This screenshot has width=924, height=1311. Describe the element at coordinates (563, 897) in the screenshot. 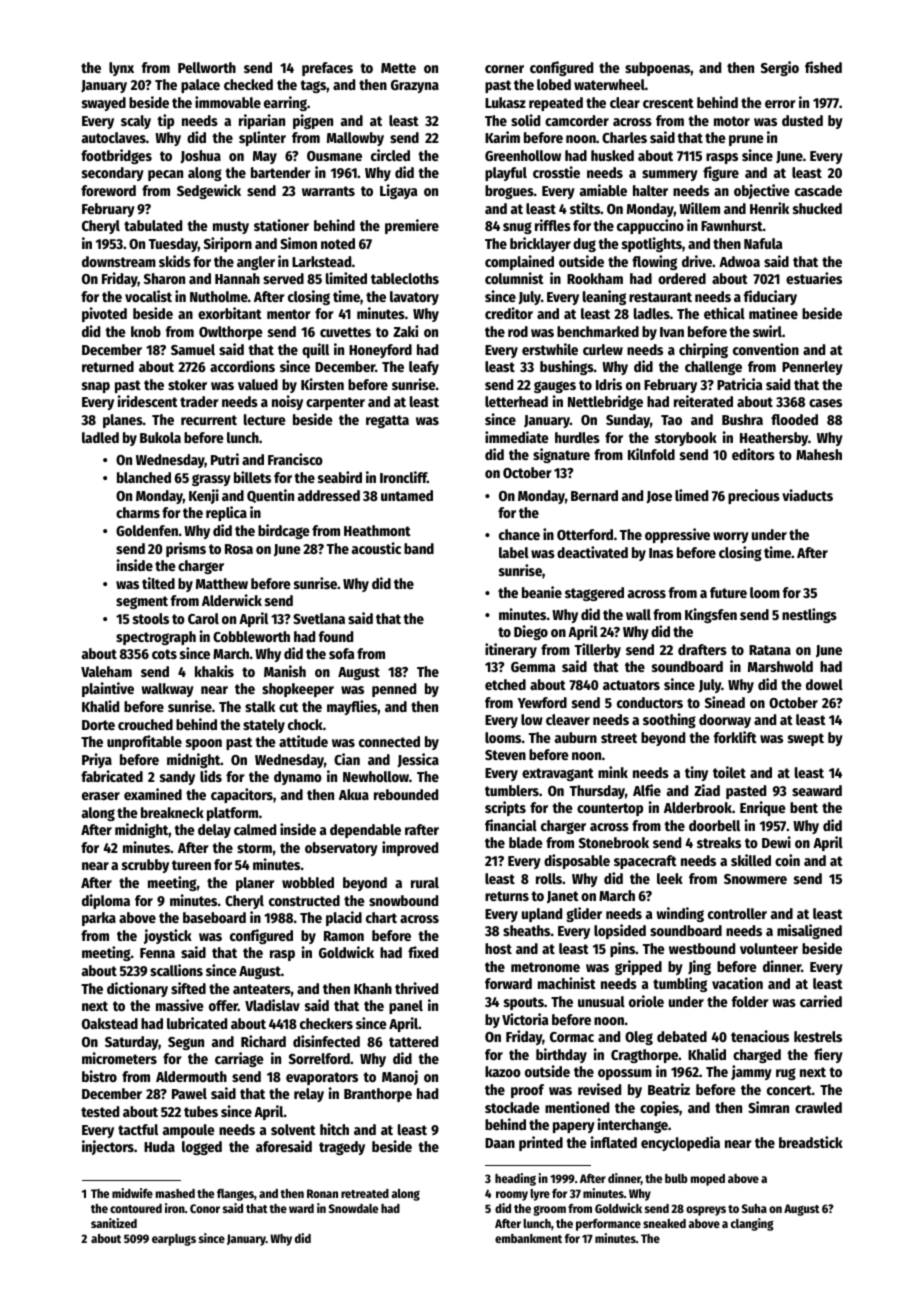

I see `Janet` at that location.
